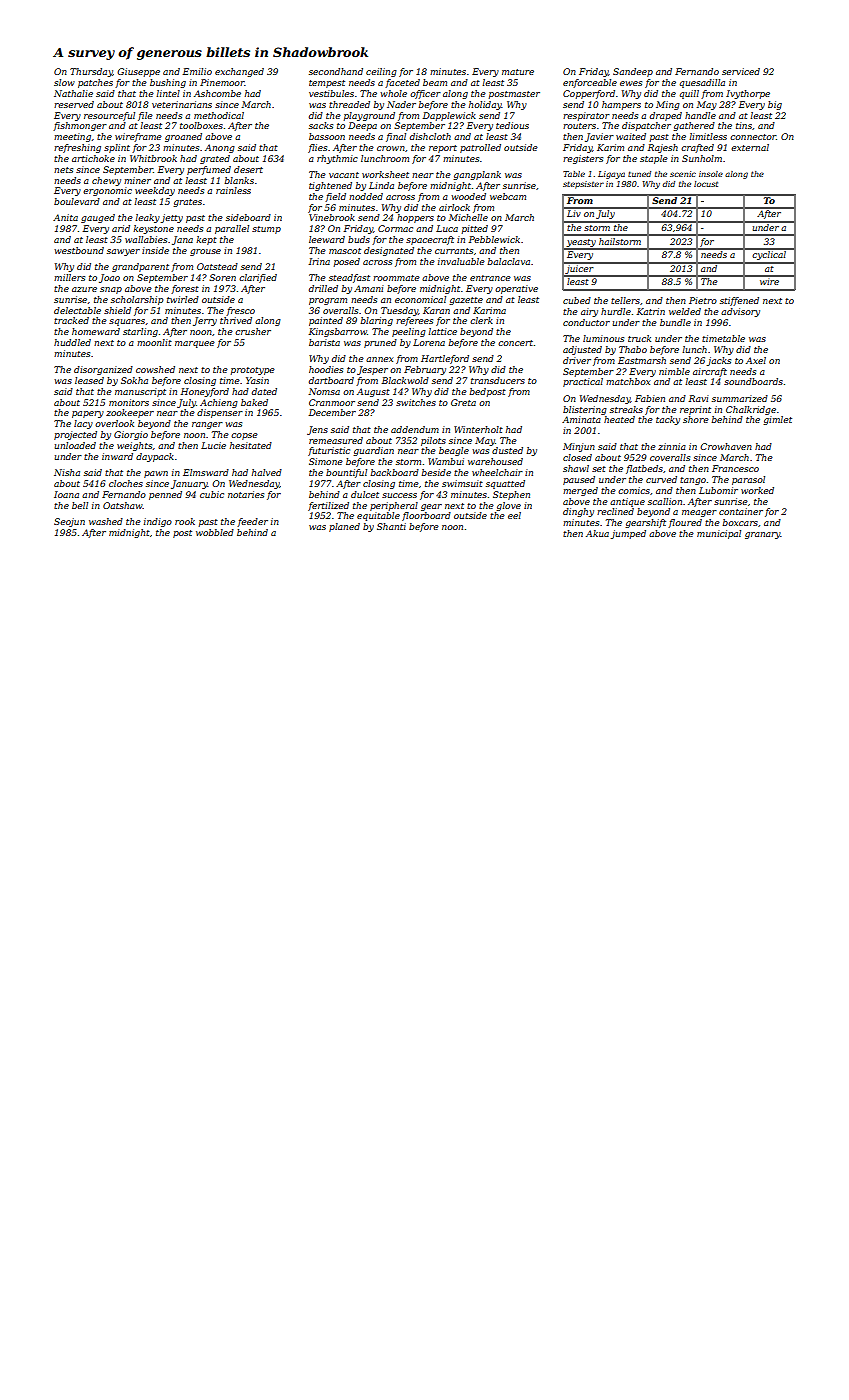  Describe the element at coordinates (79, 250) in the document. I see `westbound` at that location.
